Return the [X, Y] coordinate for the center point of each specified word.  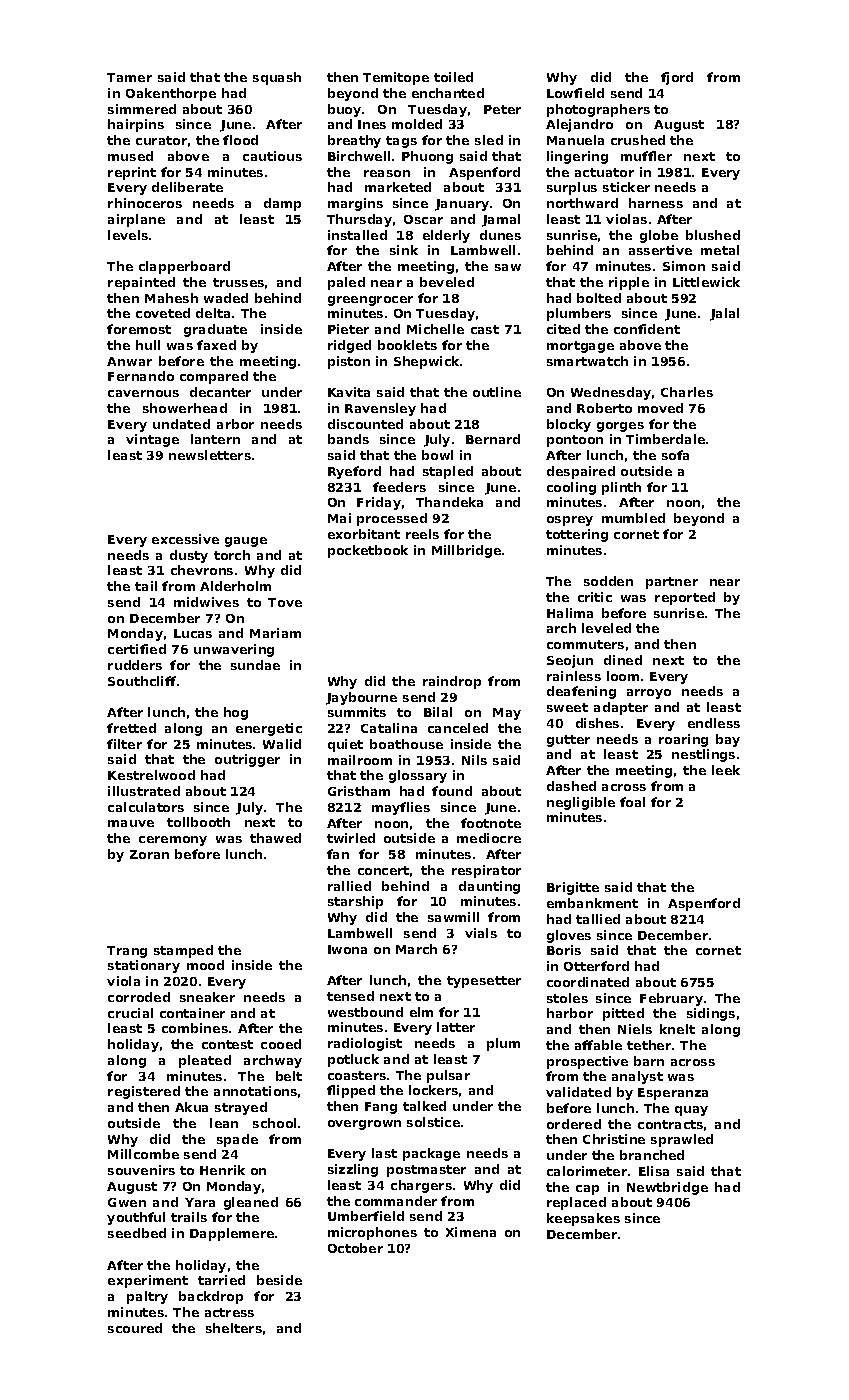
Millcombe [143, 1154]
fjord [677, 78]
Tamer [129, 77]
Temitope [396, 78]
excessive [185, 539]
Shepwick [427, 362]
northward [582, 203]
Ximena [471, 1232]
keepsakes [583, 1219]
